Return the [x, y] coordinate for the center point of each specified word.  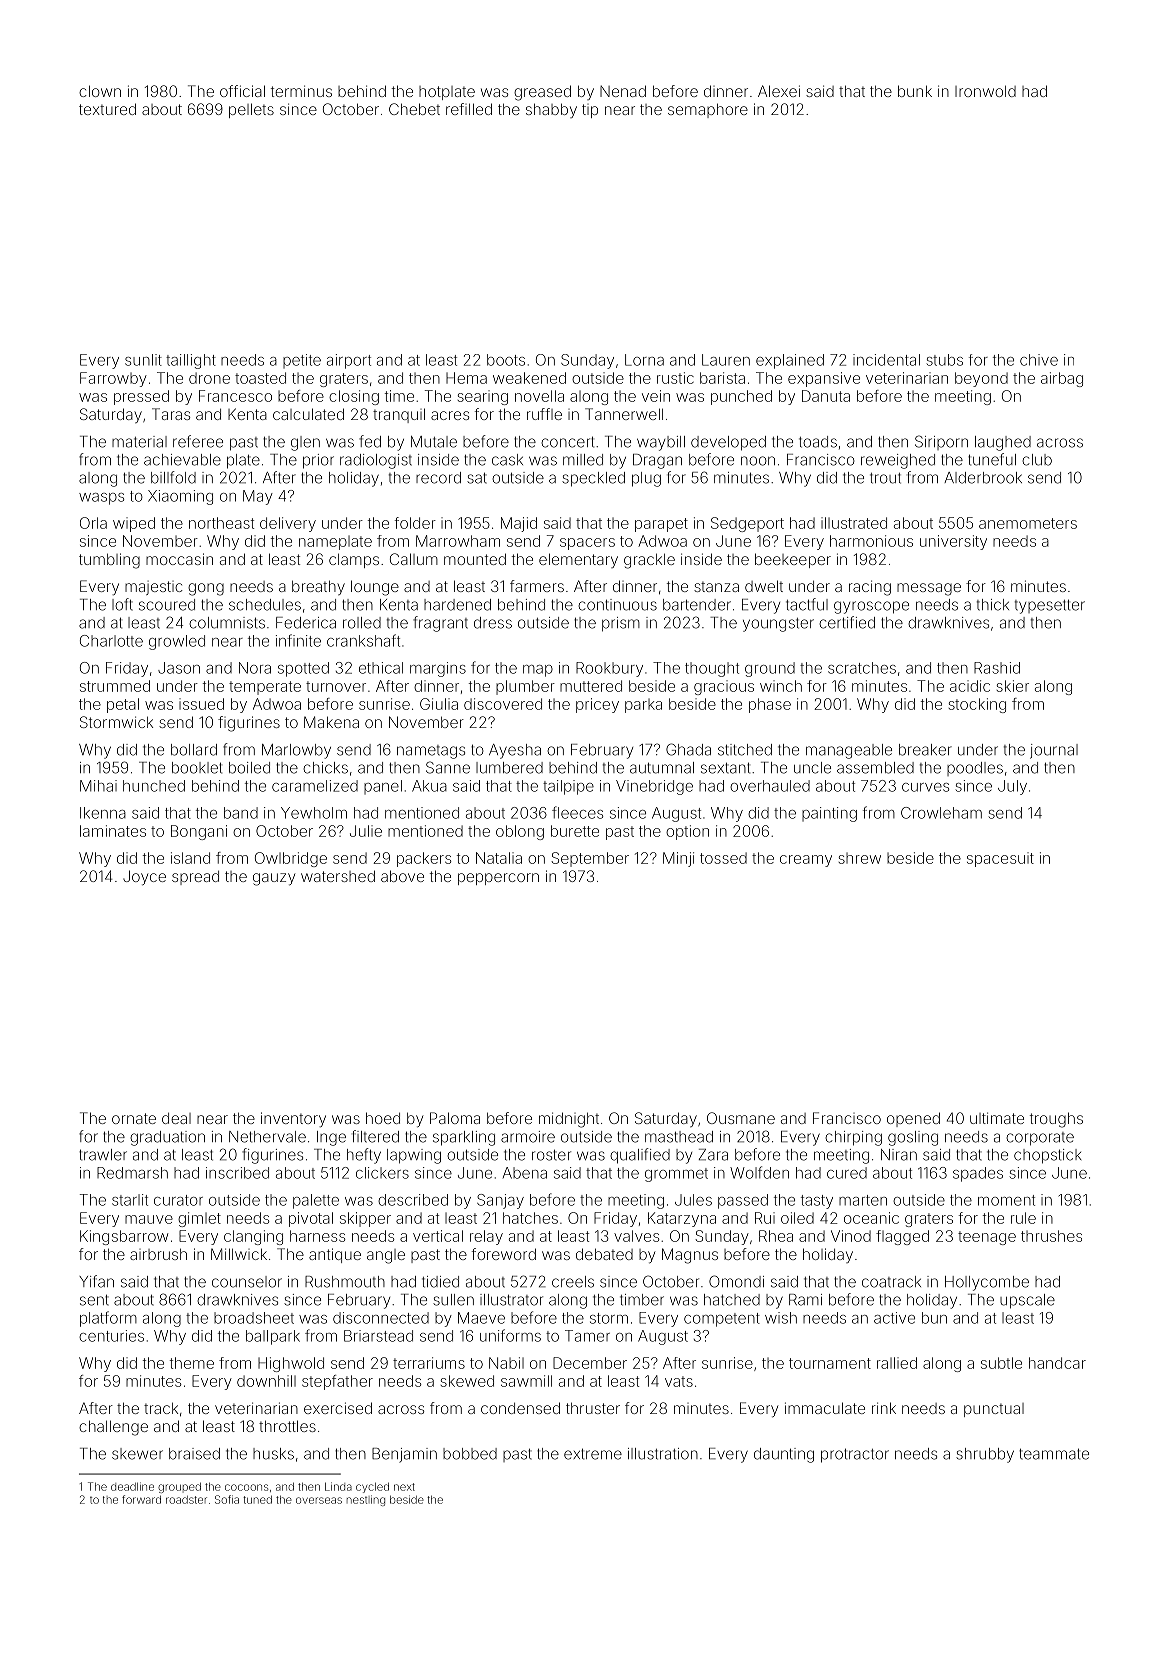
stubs [944, 360]
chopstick [1047, 1156]
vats [679, 1381]
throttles [287, 1426]
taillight [191, 361]
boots [506, 360]
